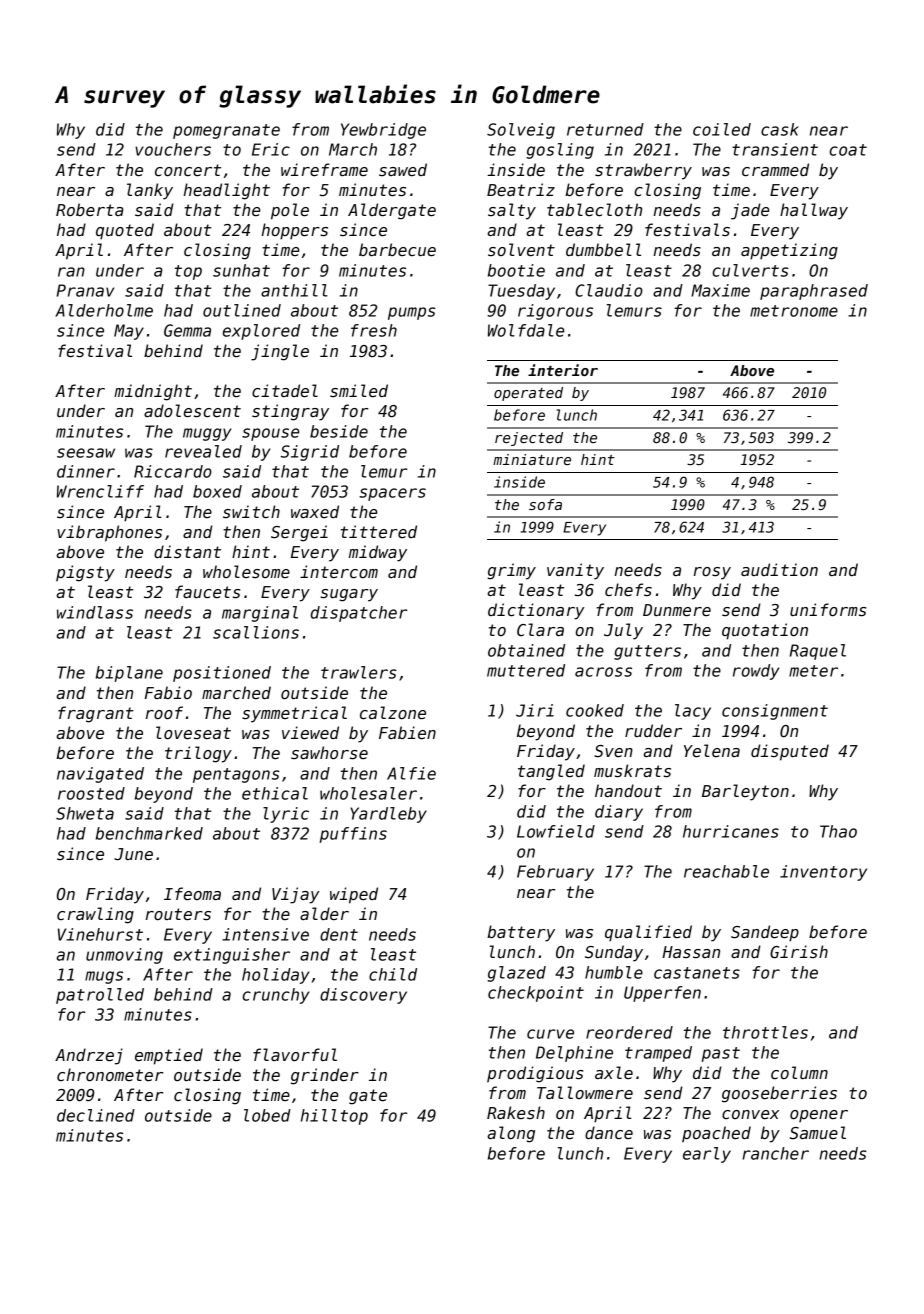 Image resolution: width=924 pixels, height=1314 pixels. I want to click on crawling, so click(95, 915).
